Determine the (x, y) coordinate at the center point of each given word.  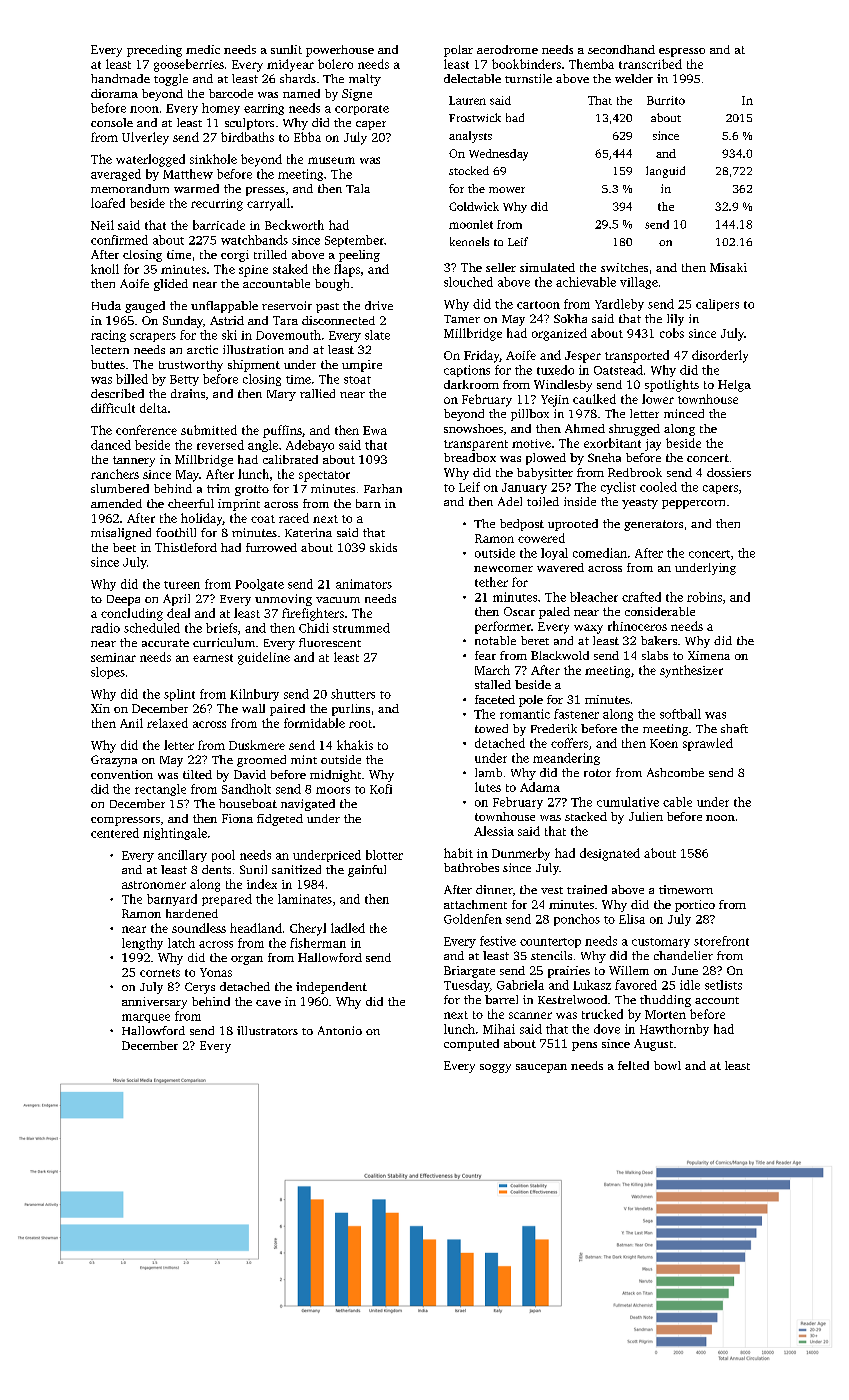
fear (485, 655)
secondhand (621, 49)
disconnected (338, 320)
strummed (361, 628)
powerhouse (340, 51)
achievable (586, 282)
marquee (146, 1018)
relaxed (167, 723)
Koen (664, 743)
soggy (495, 1068)
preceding (154, 51)
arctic (202, 349)
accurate (165, 643)
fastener (576, 714)
